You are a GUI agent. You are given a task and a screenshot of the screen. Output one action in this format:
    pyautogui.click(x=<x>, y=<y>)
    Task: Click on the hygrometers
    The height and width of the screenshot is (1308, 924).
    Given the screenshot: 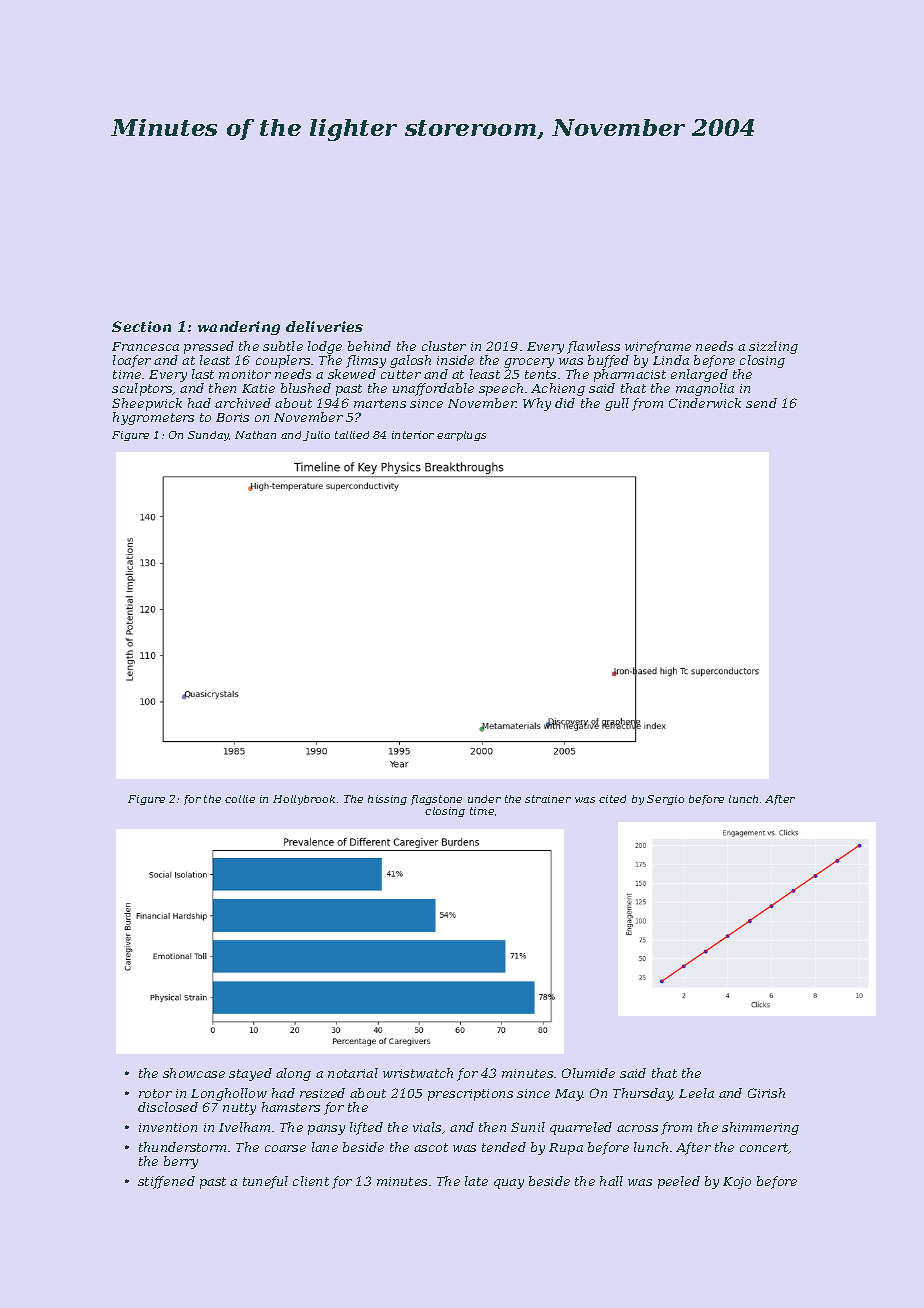 What is the action you would take?
    pyautogui.click(x=153, y=418)
